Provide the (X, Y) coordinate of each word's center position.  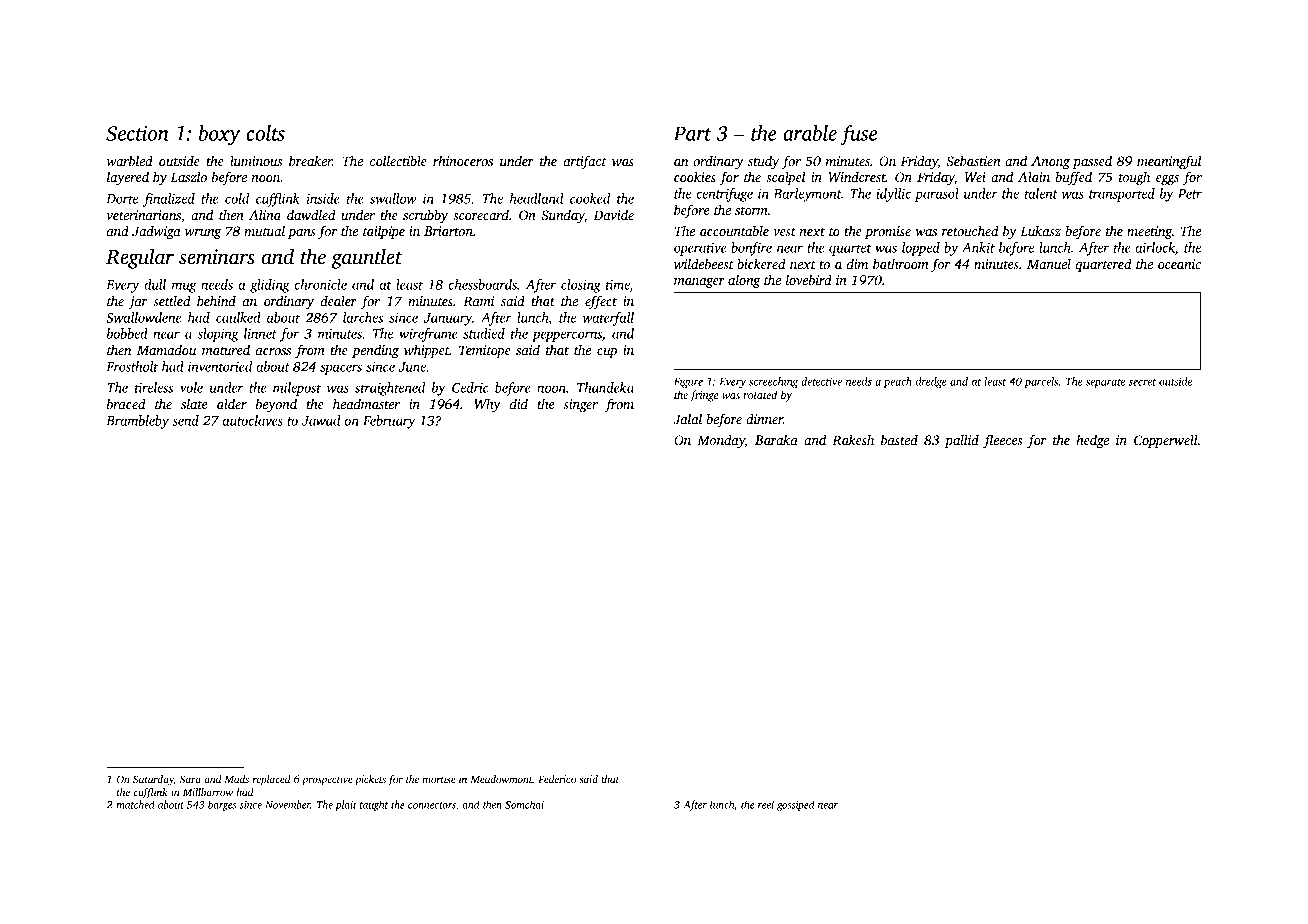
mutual (264, 230)
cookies (695, 176)
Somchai (524, 804)
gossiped (796, 805)
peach (897, 382)
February (389, 422)
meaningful (1169, 162)
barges (222, 805)
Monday (721, 441)
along (744, 281)
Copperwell (1166, 441)
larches (363, 317)
